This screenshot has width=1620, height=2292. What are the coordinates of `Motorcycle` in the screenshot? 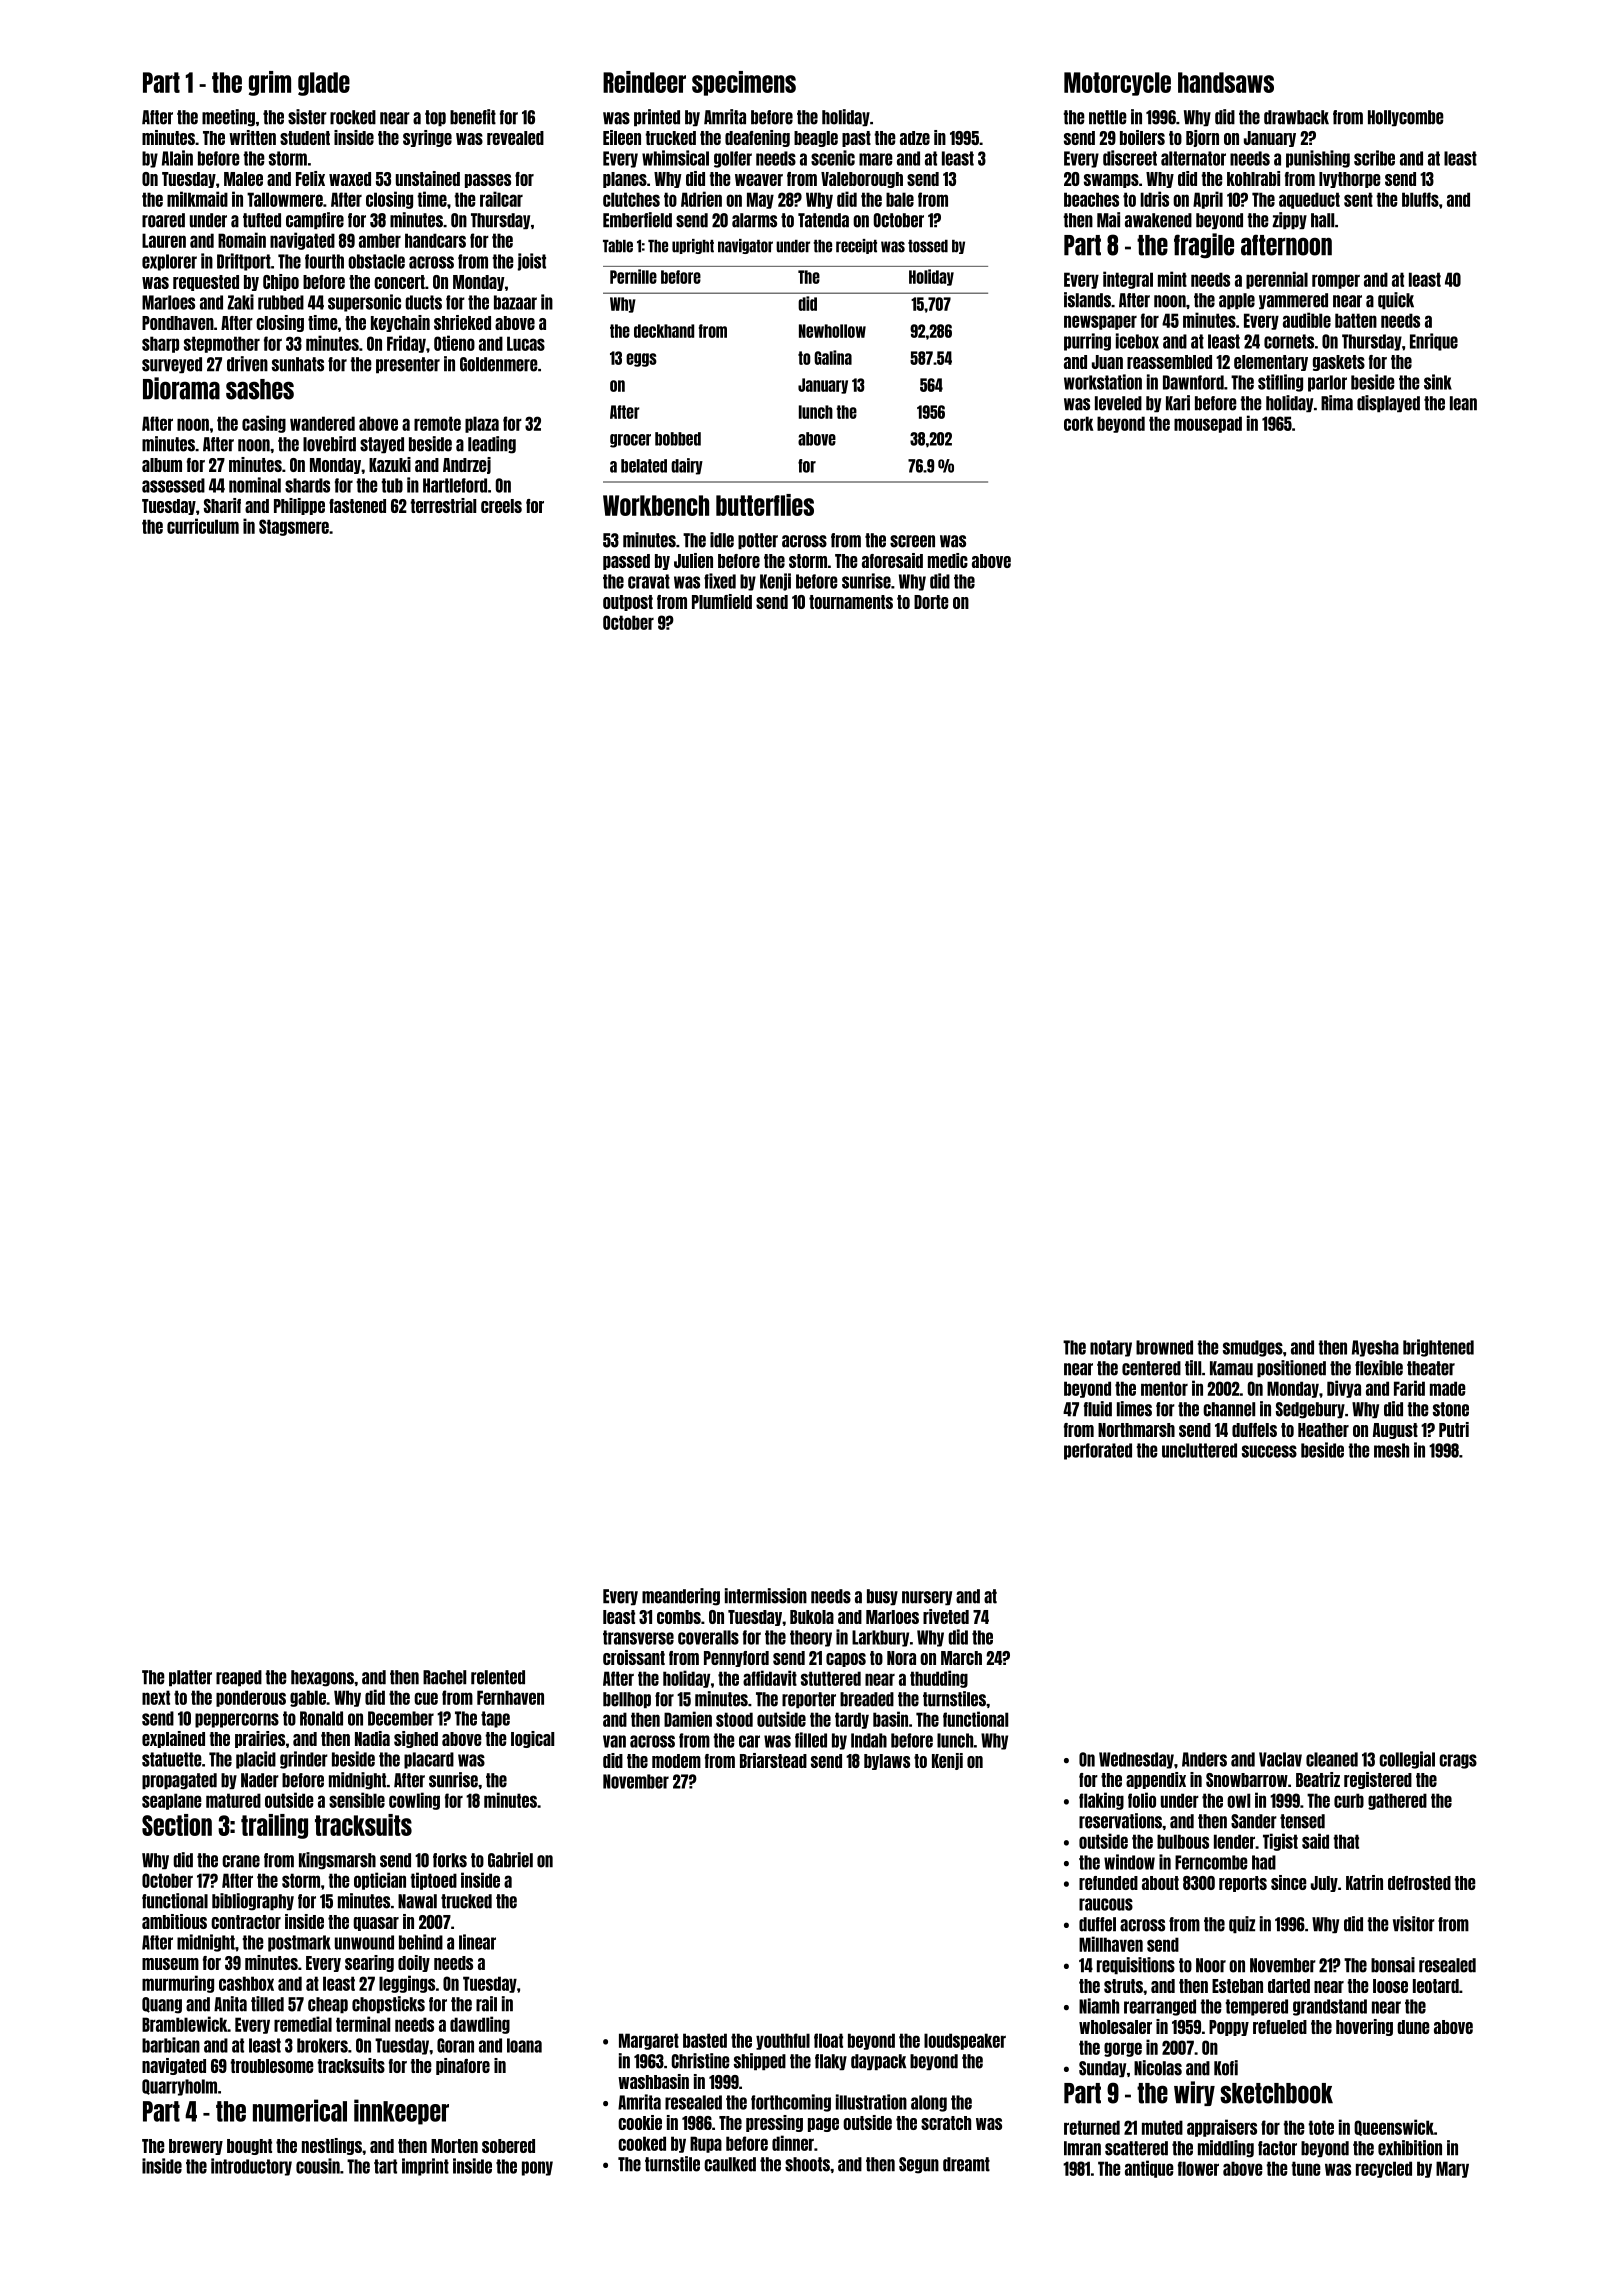 It's located at (1117, 84).
